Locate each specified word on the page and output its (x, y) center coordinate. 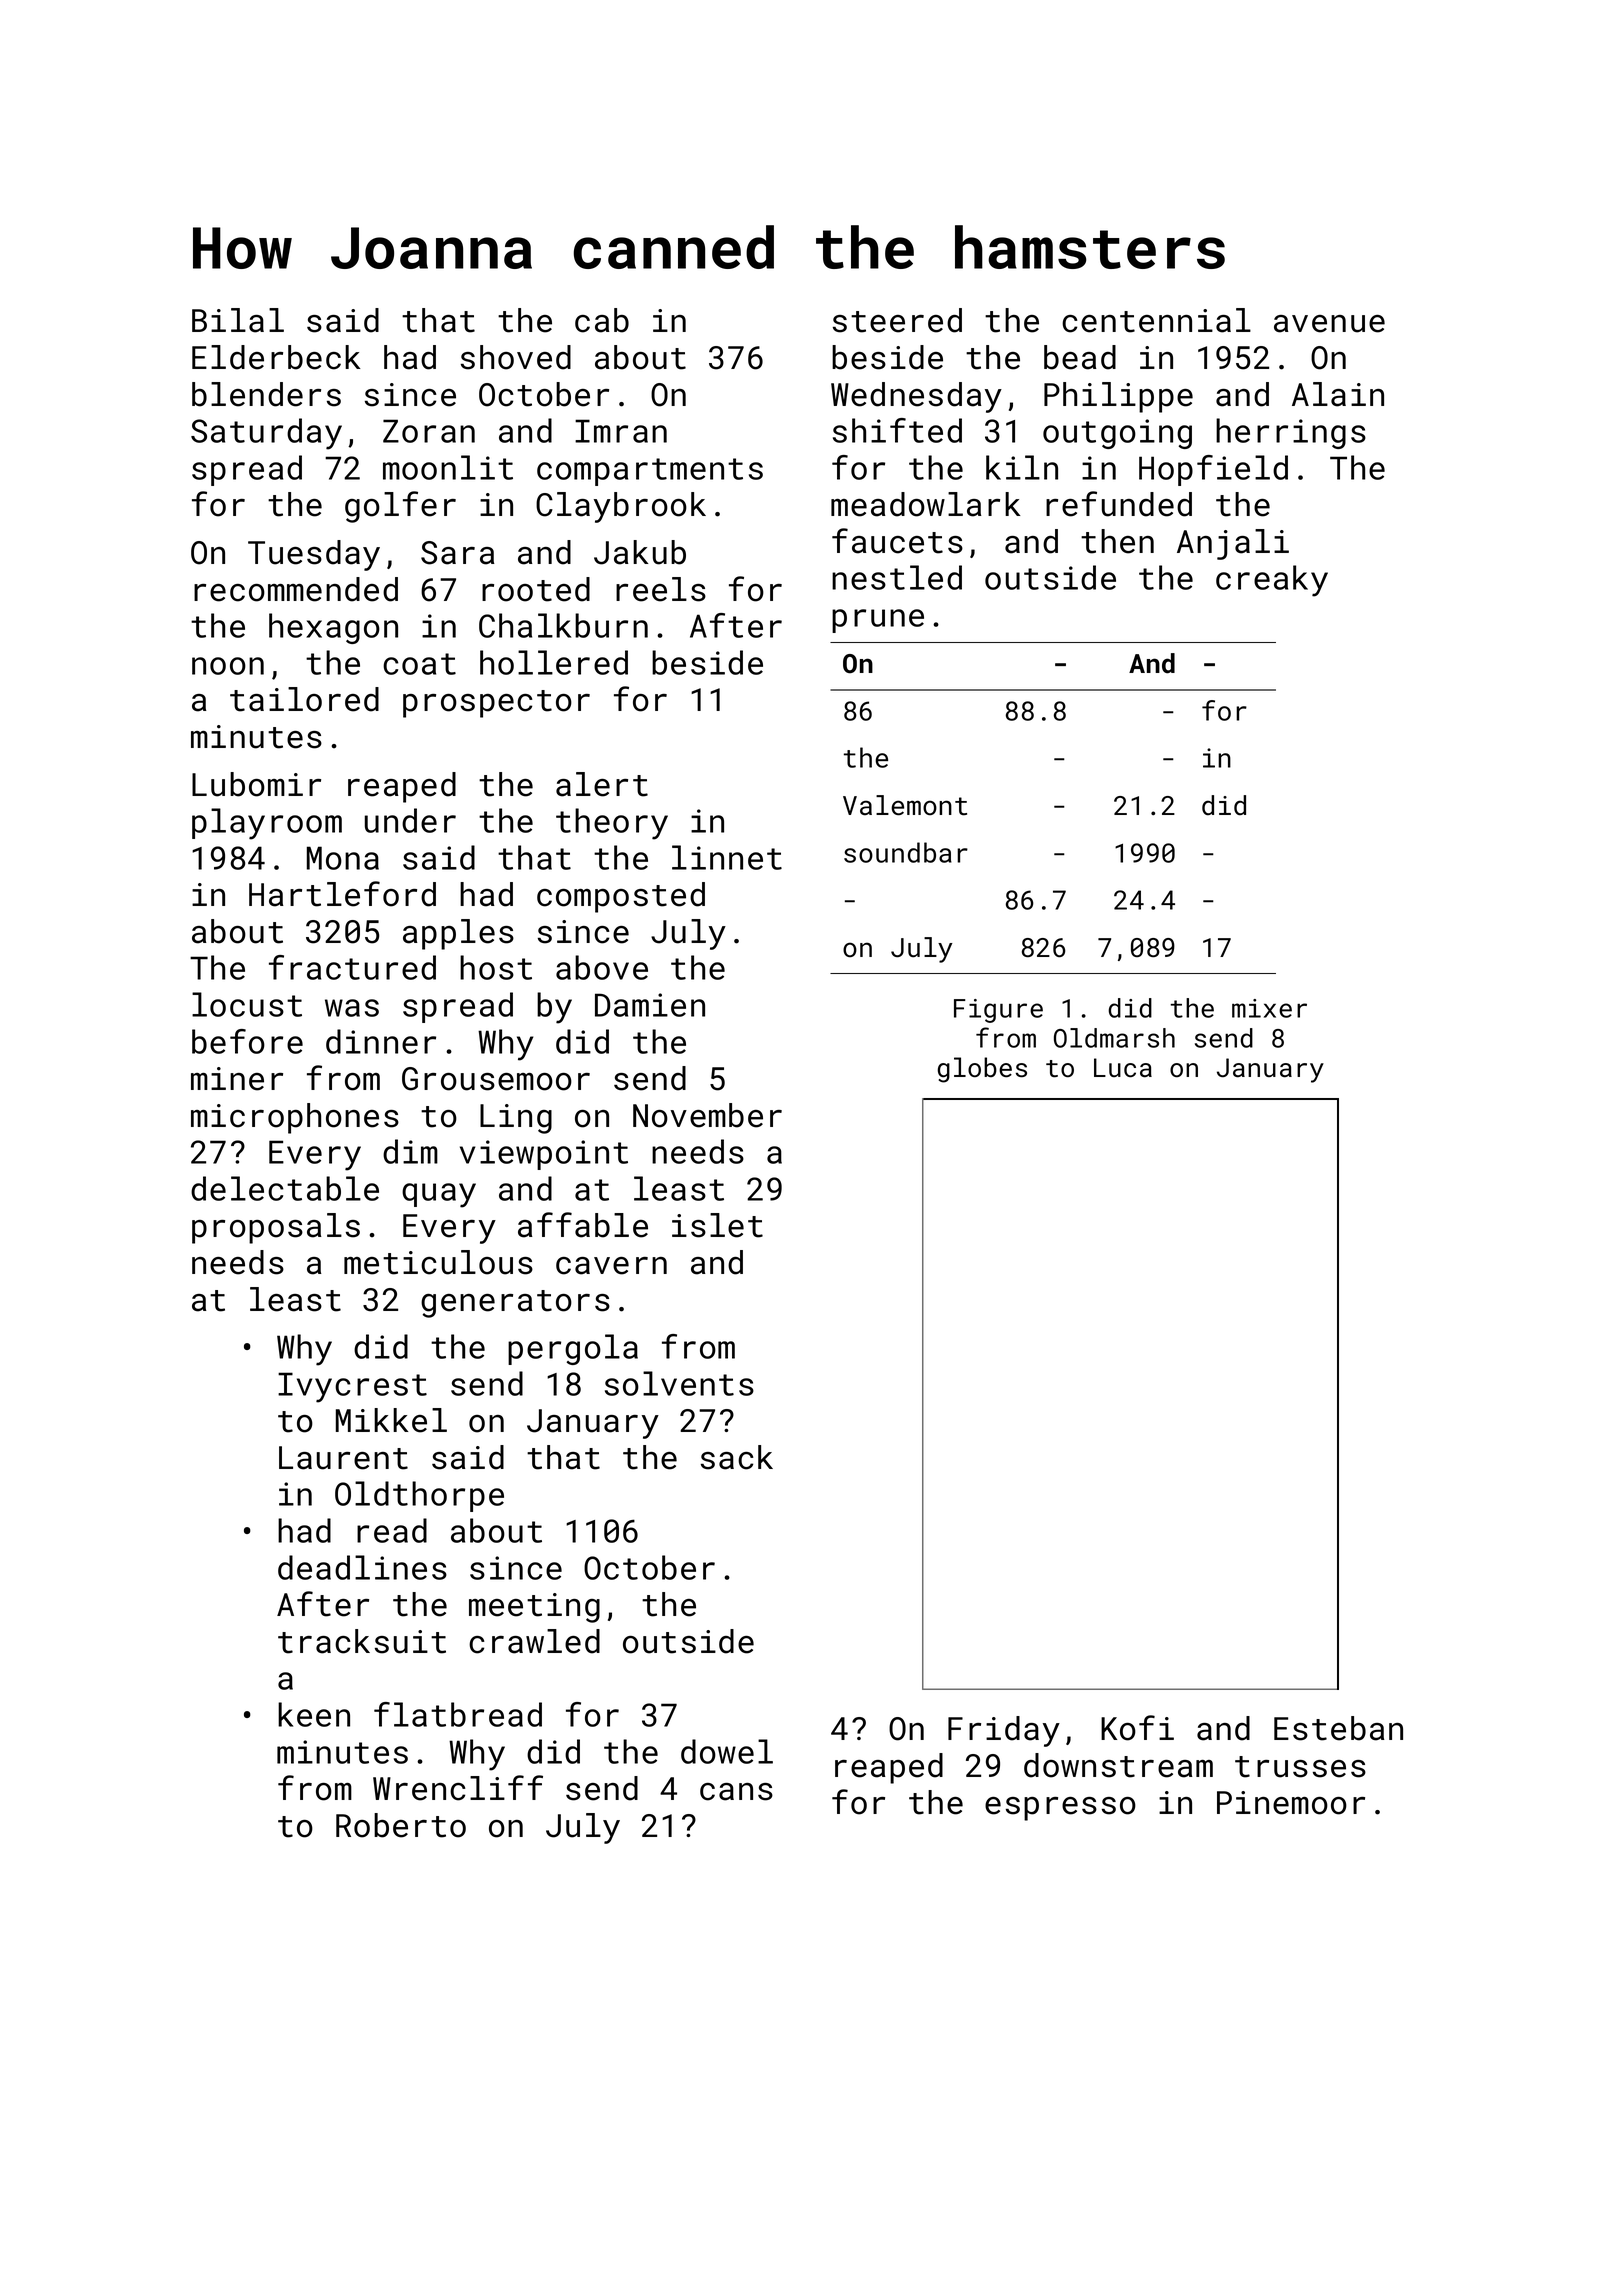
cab (602, 320)
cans (736, 1792)
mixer (1269, 1008)
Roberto (401, 1825)
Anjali (1233, 544)
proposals (276, 1228)
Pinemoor (1291, 1803)
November (707, 1115)
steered (897, 320)
